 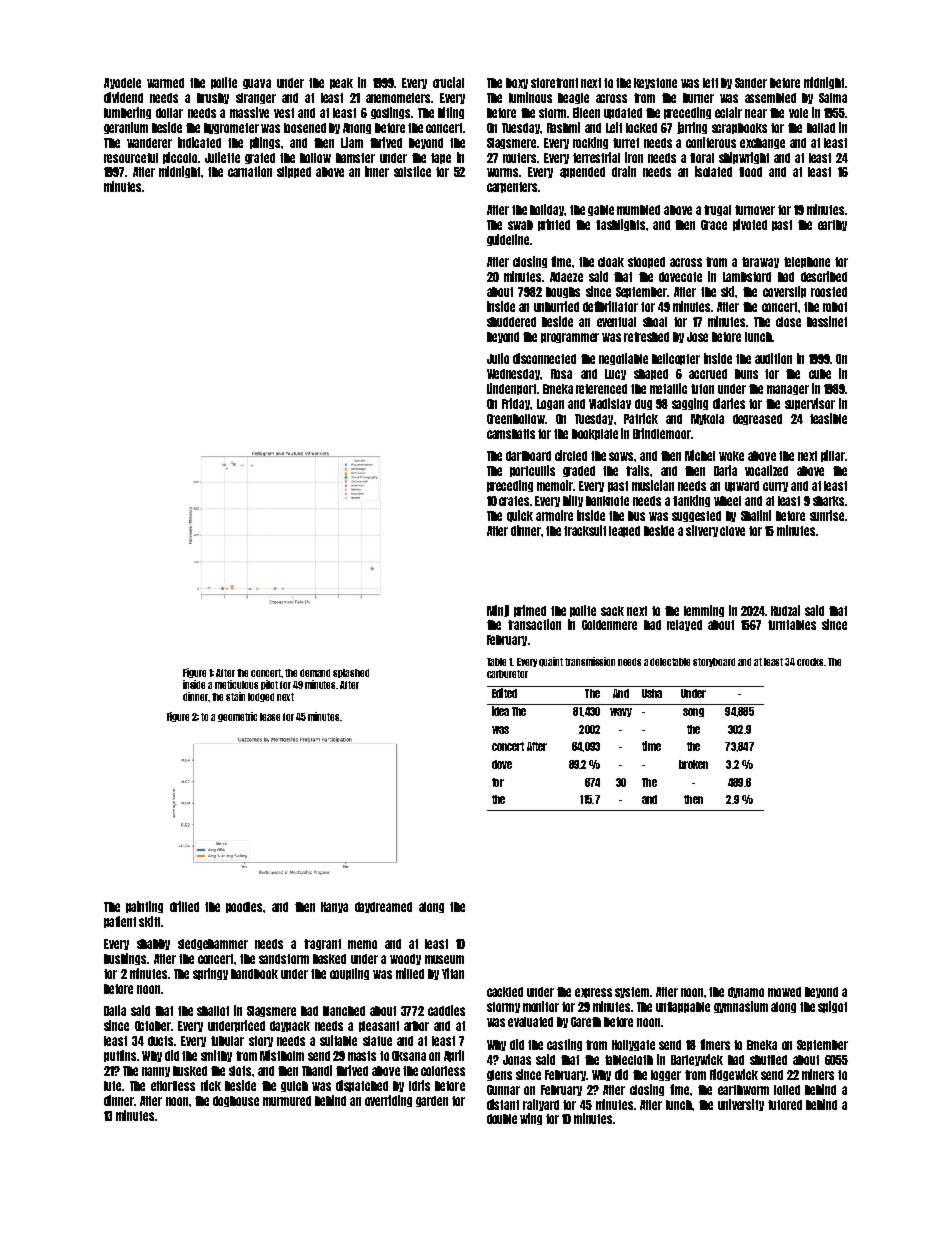 I want to click on lease, so click(x=270, y=717).
